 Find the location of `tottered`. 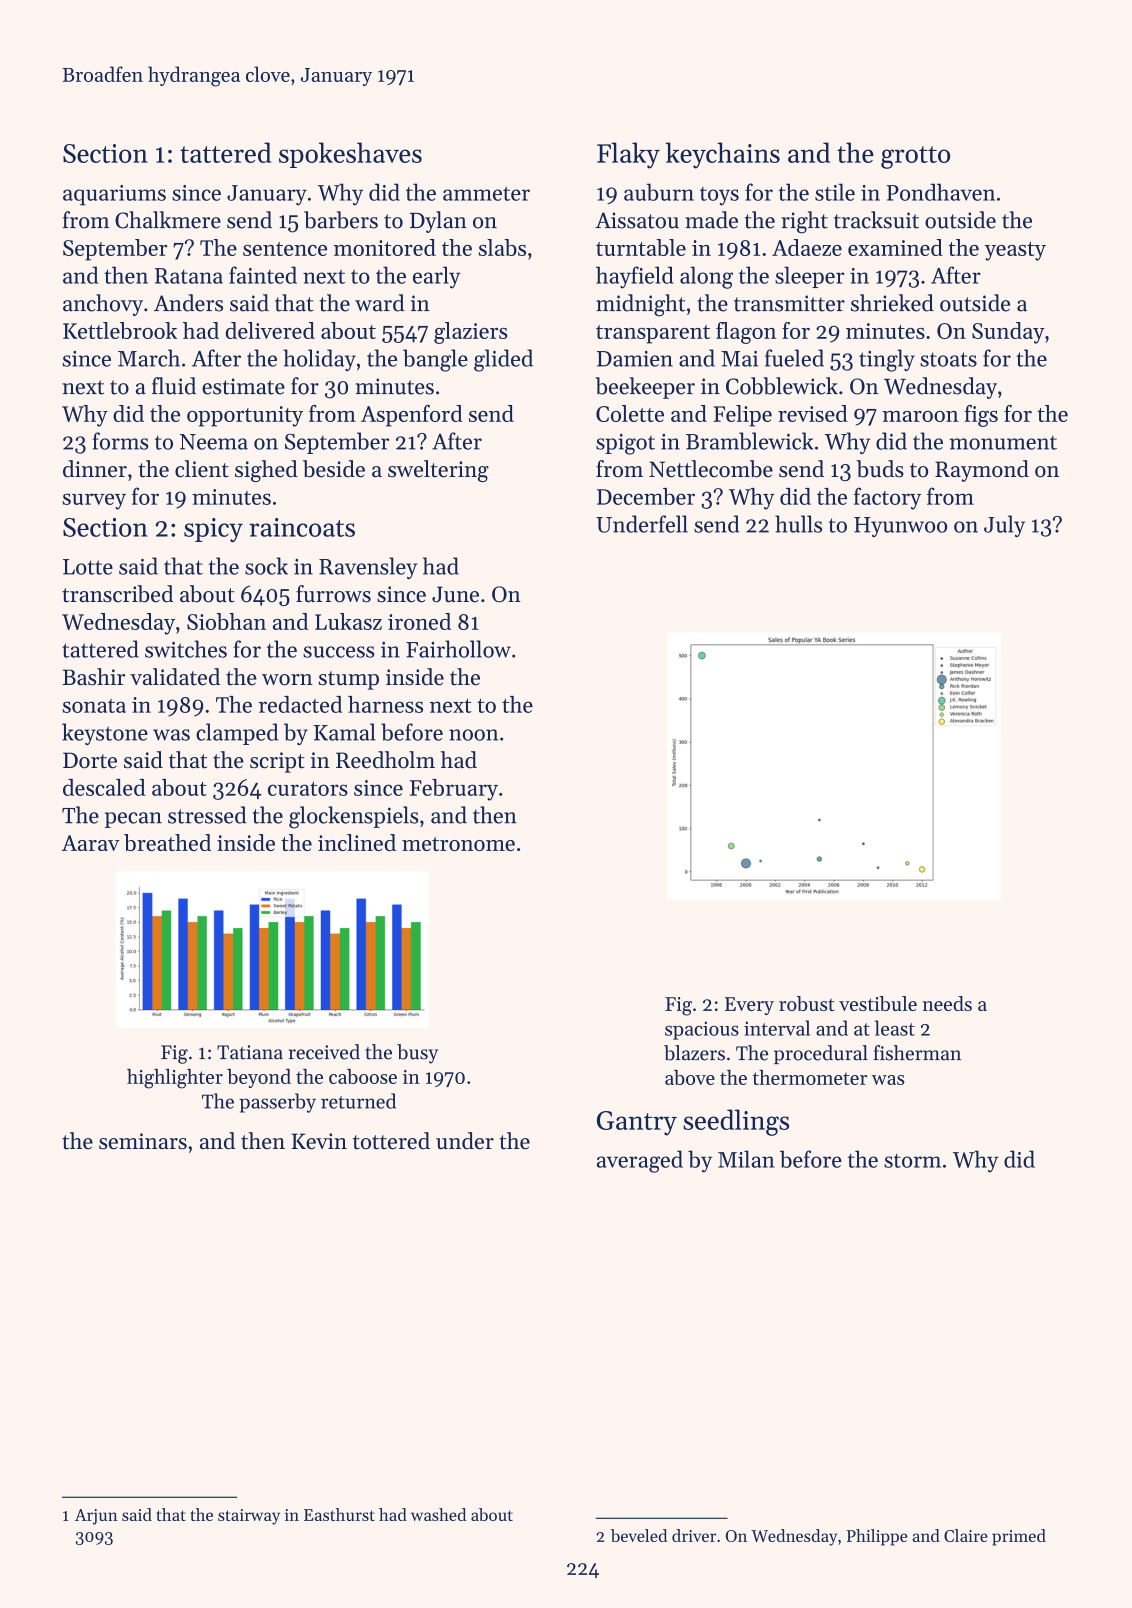

tottered is located at coordinates (391, 1141).
